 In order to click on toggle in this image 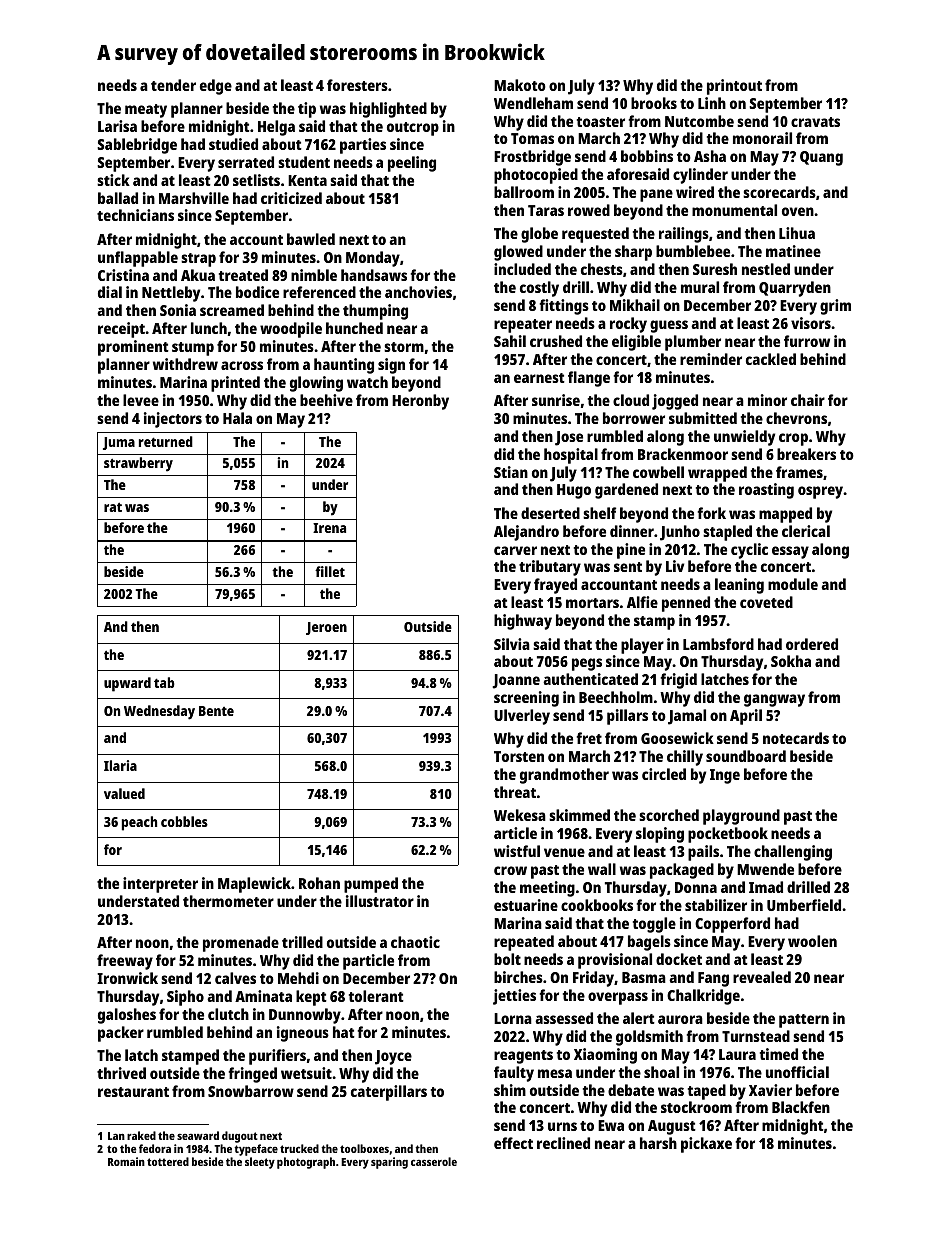, I will do `click(654, 925)`.
